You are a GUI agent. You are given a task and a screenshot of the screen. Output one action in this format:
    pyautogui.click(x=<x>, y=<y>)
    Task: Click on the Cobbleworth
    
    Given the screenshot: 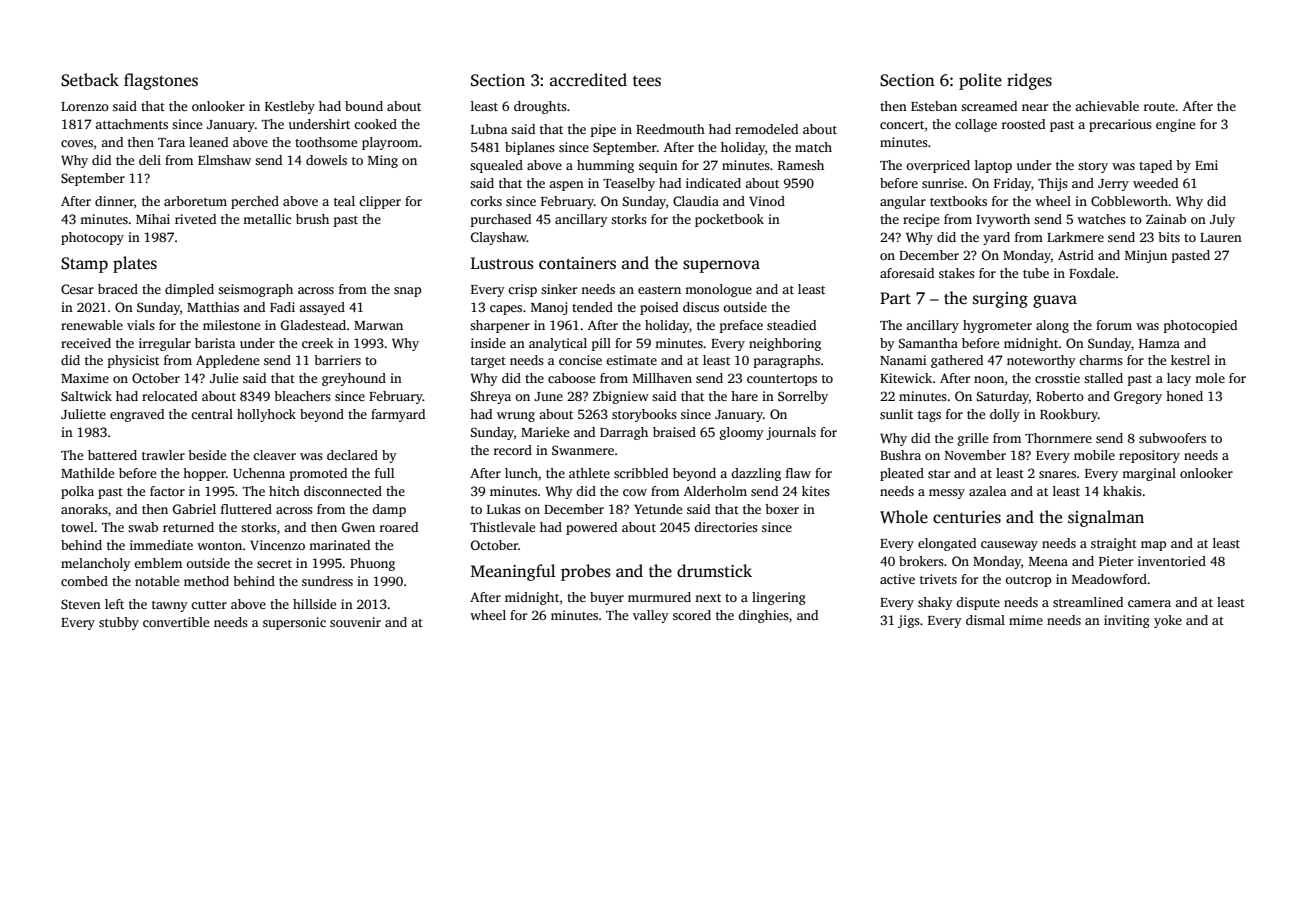 What is the action you would take?
    pyautogui.click(x=1129, y=201)
